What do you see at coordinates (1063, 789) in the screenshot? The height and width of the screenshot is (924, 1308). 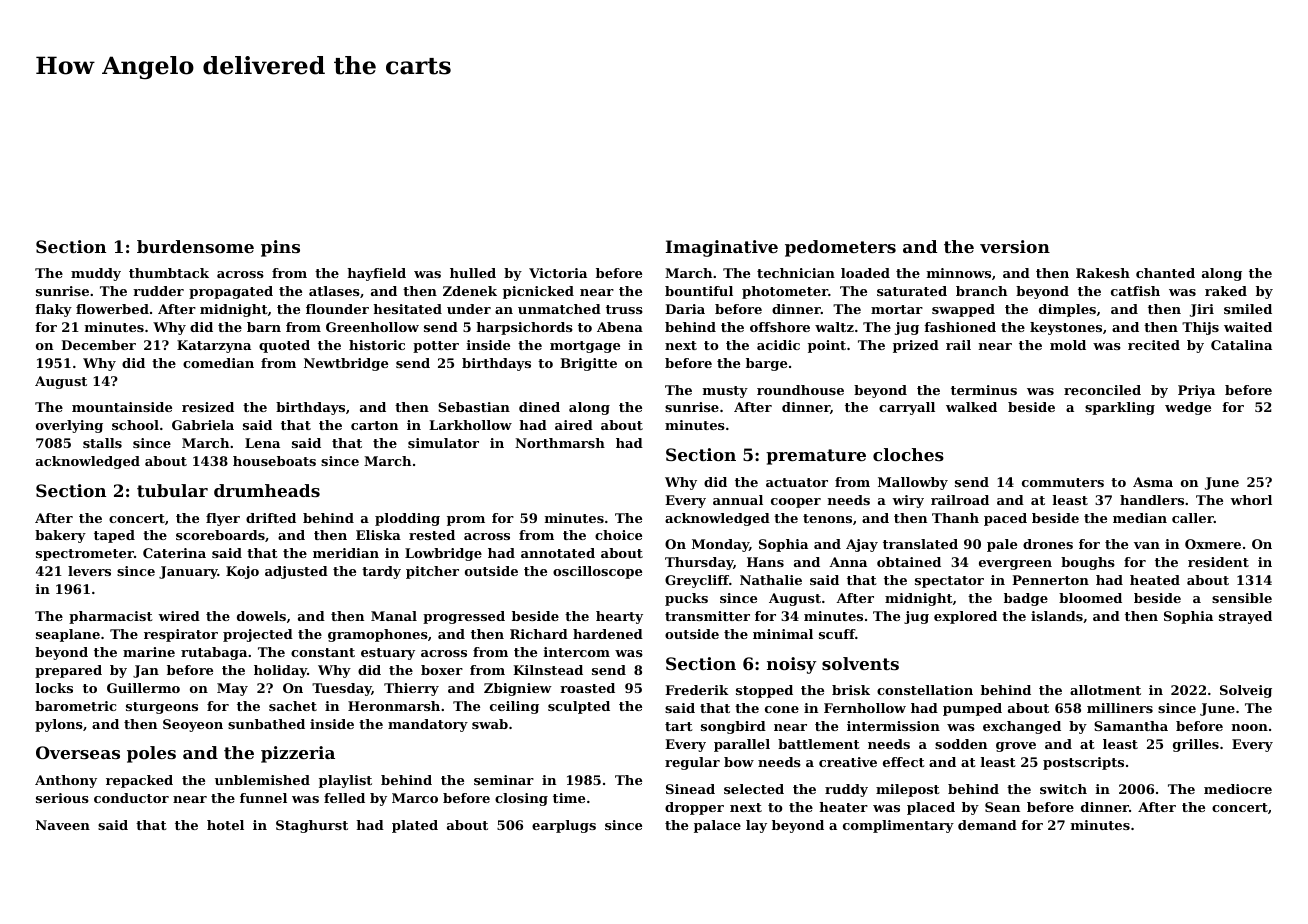 I see `switch` at bounding box center [1063, 789].
